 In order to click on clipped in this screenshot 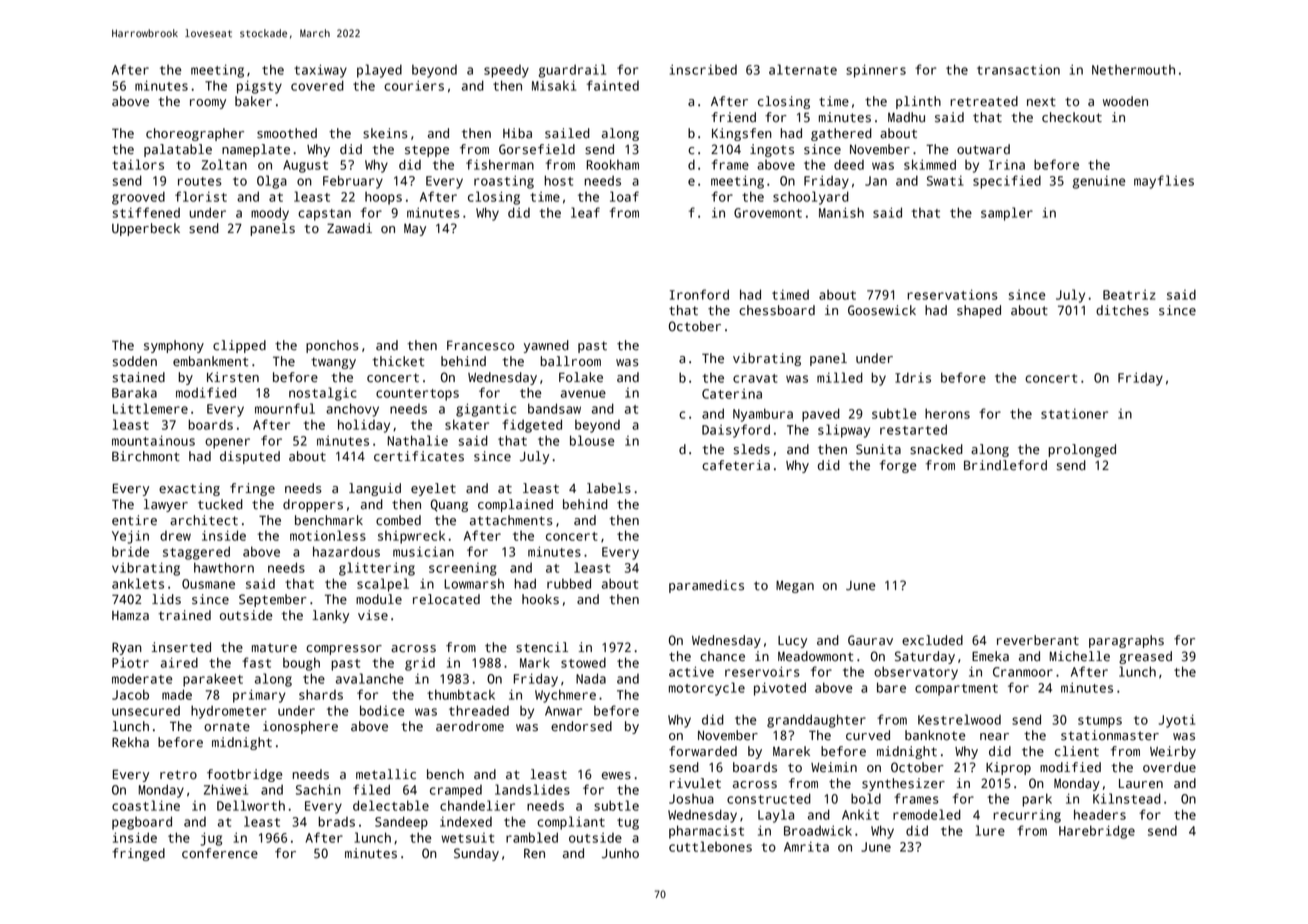, I will do `click(239, 346)`.
